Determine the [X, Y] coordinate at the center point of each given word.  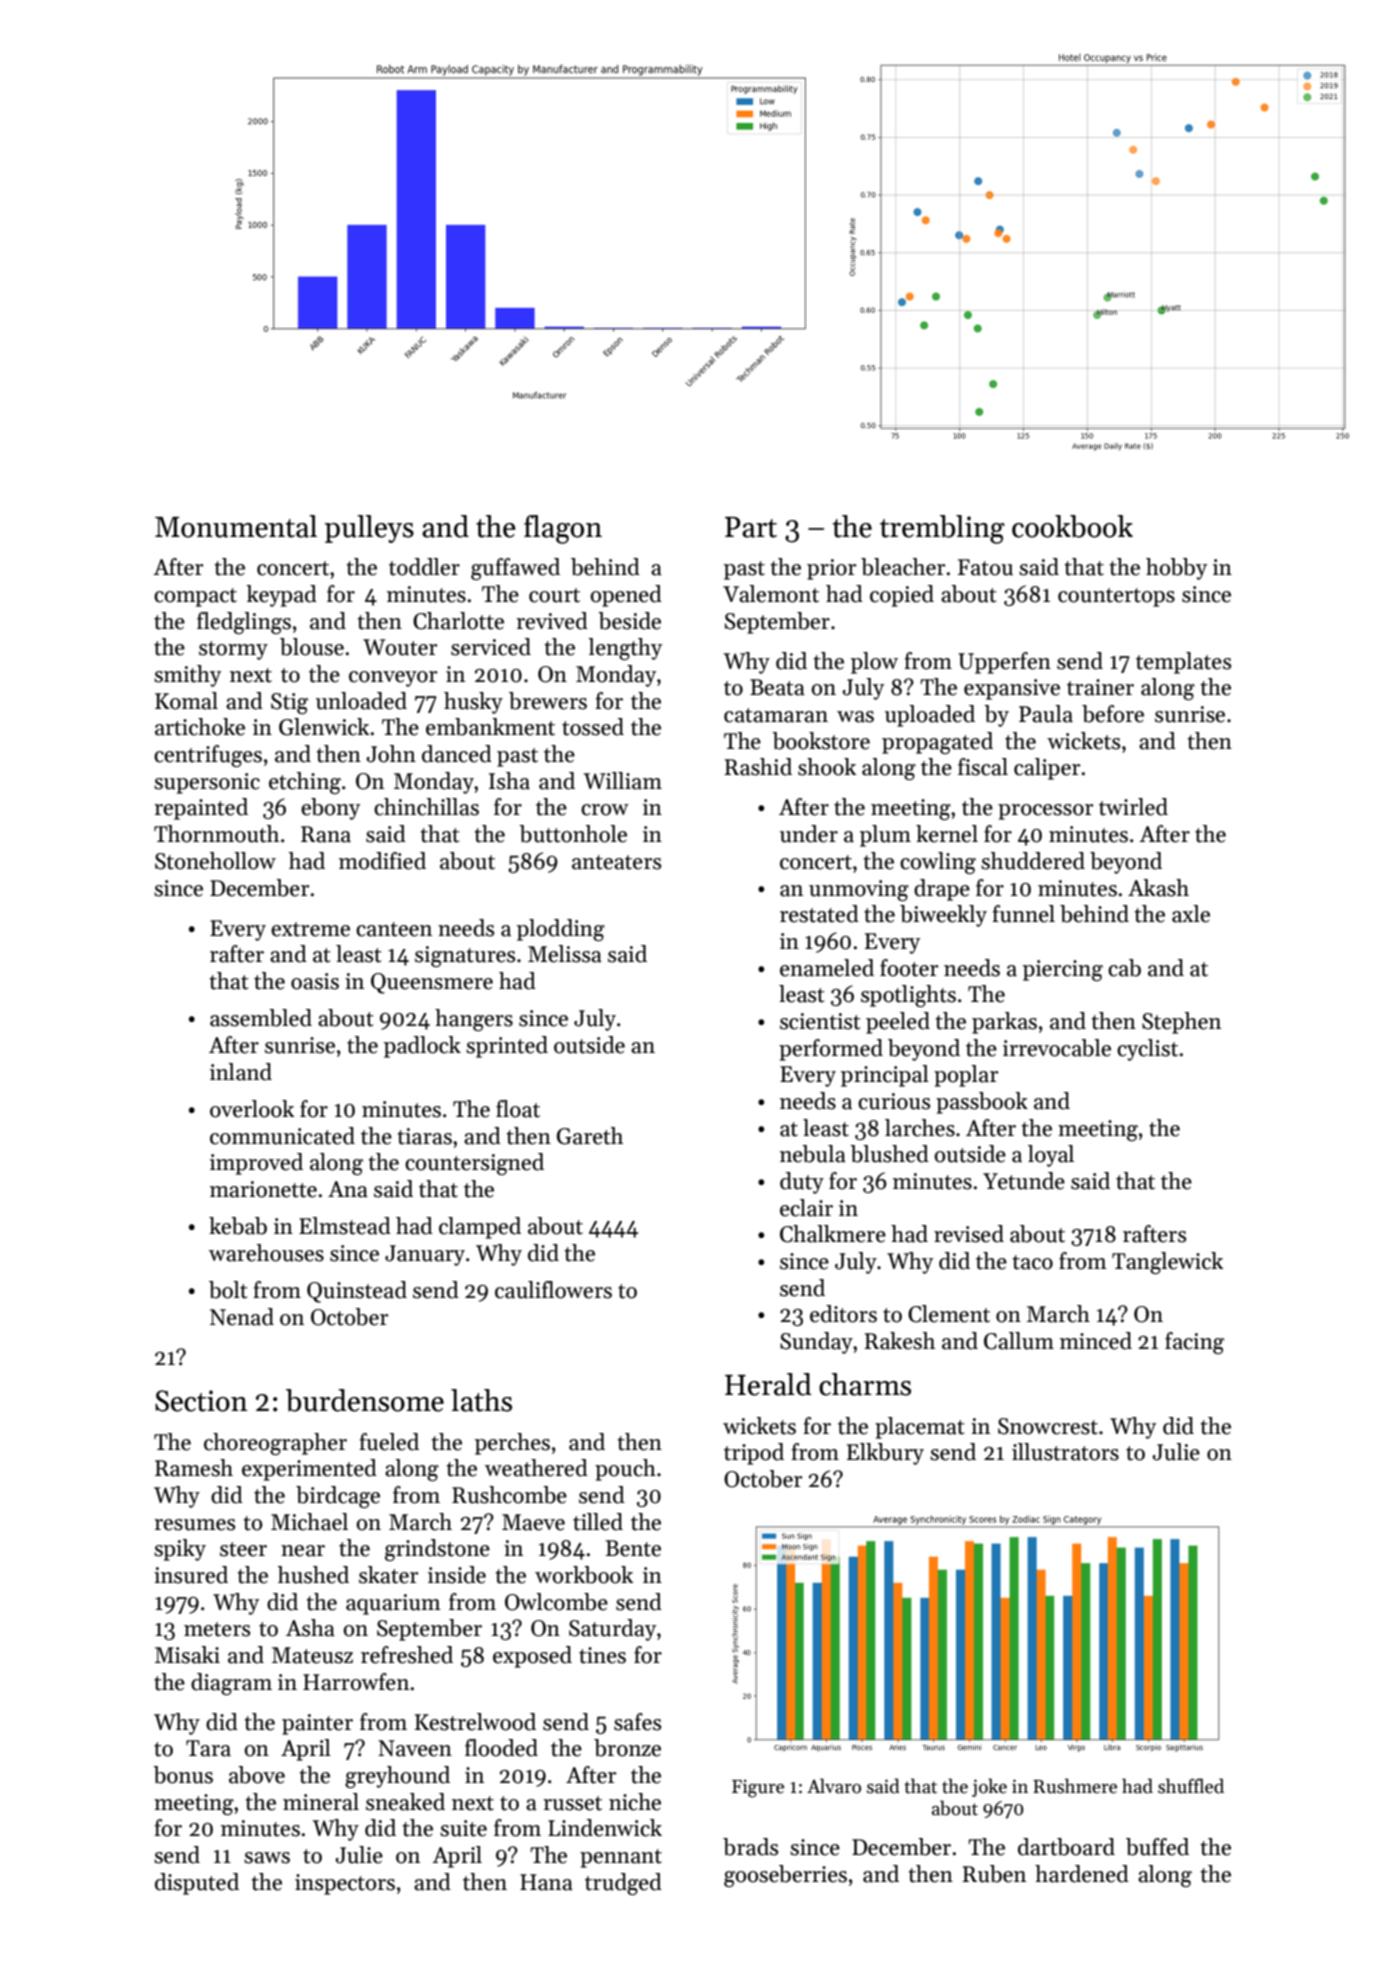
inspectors [345, 1884]
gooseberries [785, 1876]
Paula [1046, 714]
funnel [1023, 914]
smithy [187, 676]
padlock [422, 1047]
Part [751, 527]
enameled [827, 968]
